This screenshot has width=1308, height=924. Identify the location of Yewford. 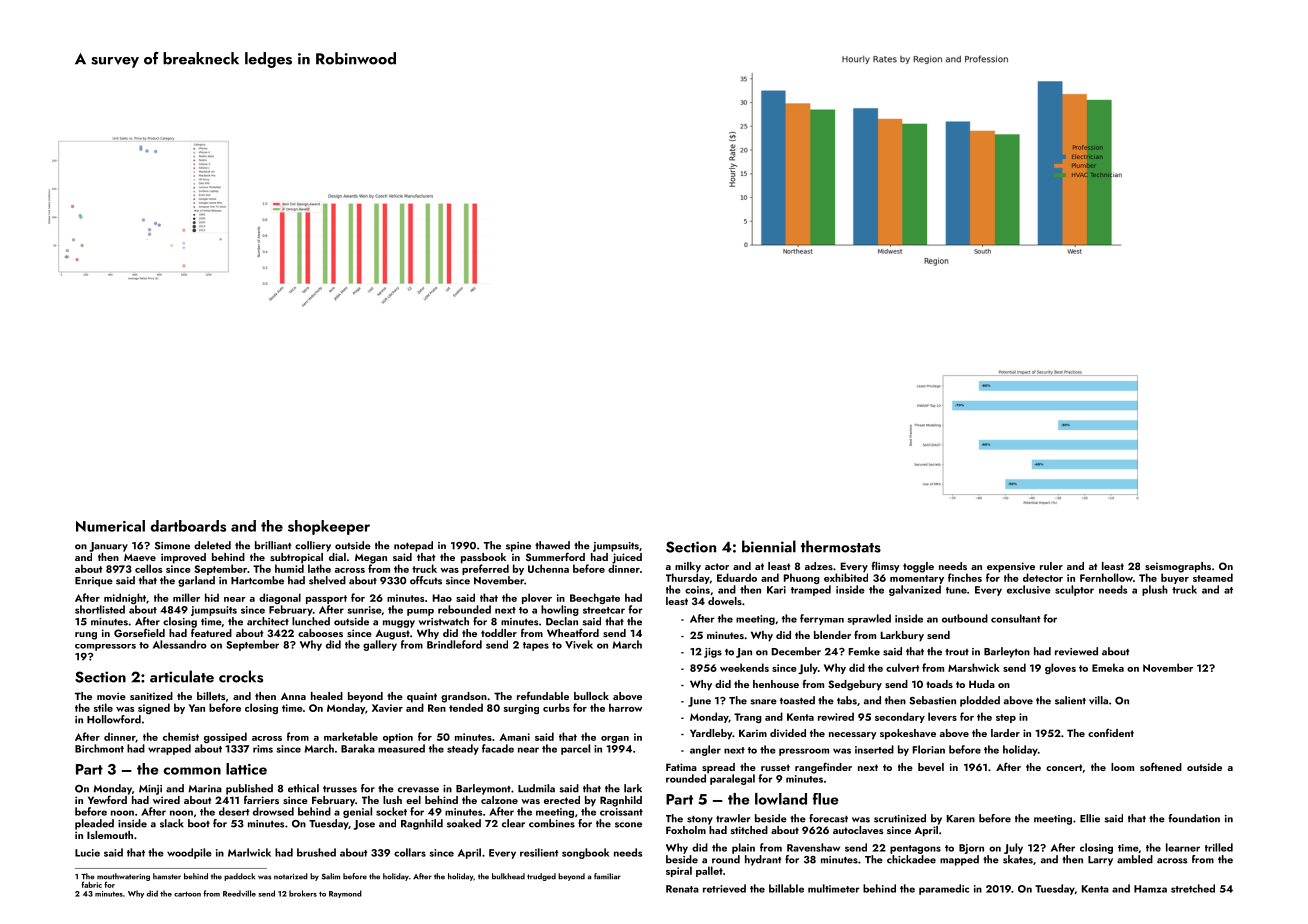
(107, 799).
